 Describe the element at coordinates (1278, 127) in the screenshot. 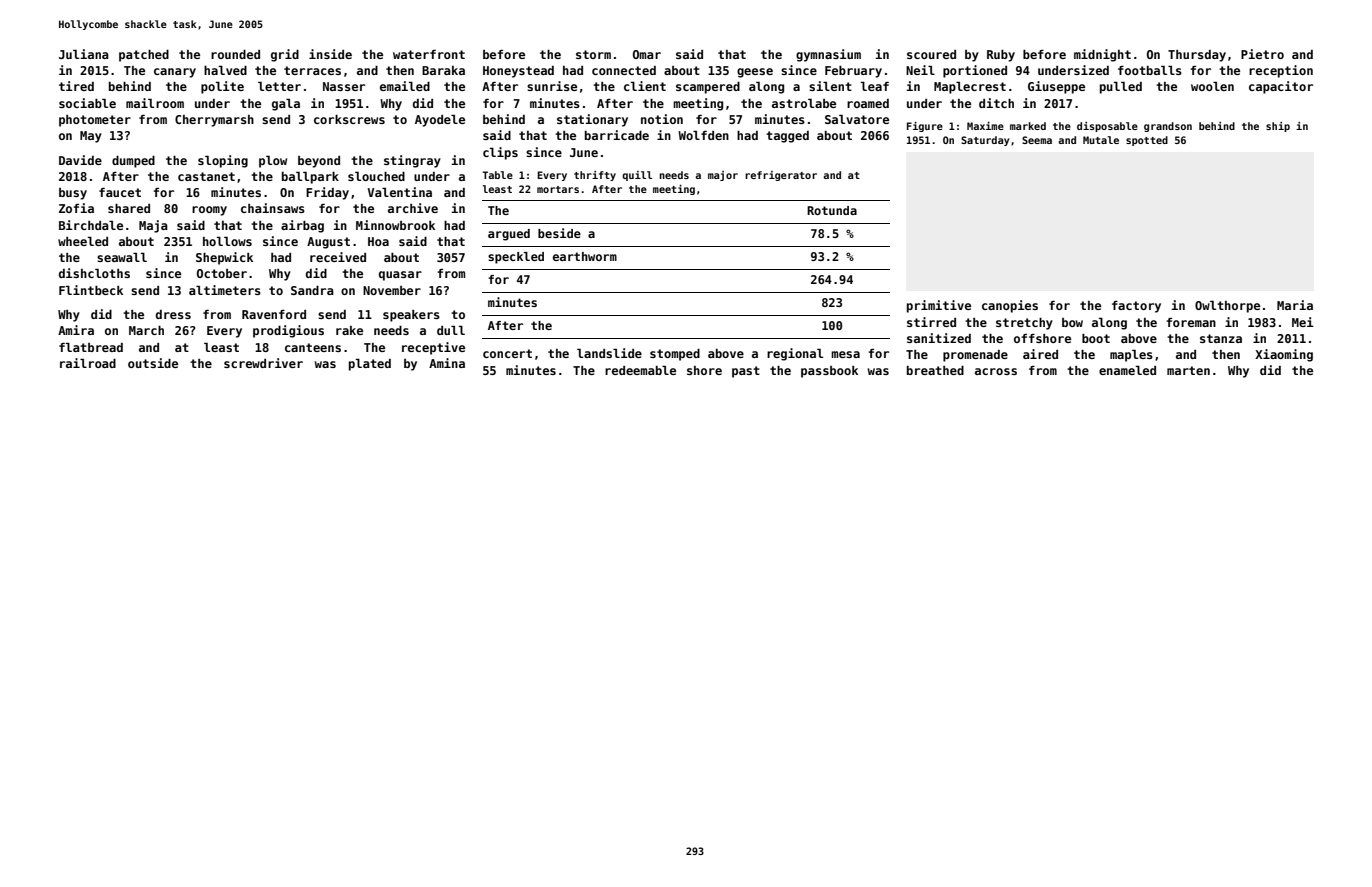

I see `ship` at that location.
